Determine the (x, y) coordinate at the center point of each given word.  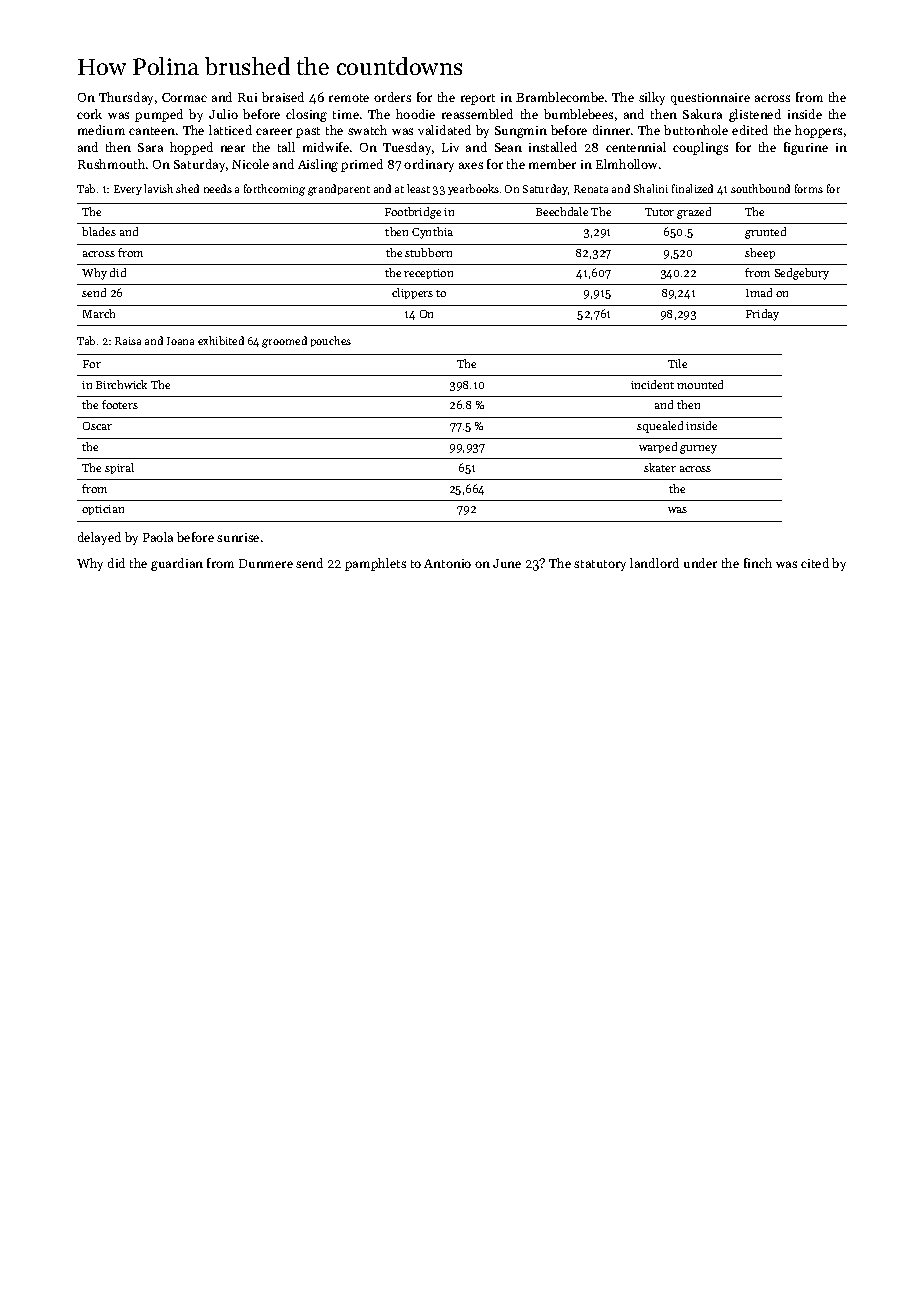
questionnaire (710, 99)
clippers (412, 293)
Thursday (126, 98)
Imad (759, 292)
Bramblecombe (560, 97)
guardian (177, 564)
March (99, 313)
